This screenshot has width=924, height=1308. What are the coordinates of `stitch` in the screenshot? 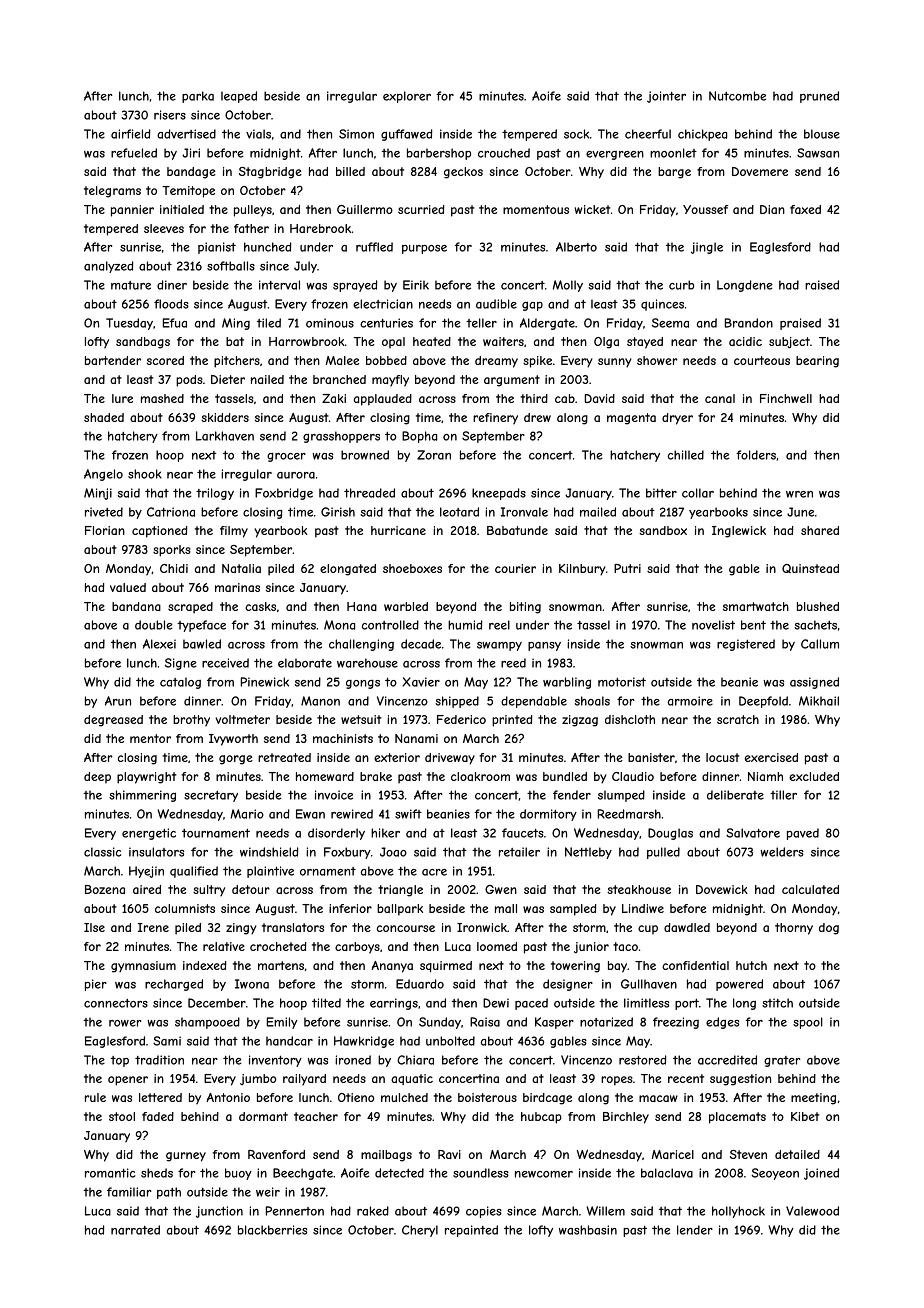 It's located at (777, 1003).
